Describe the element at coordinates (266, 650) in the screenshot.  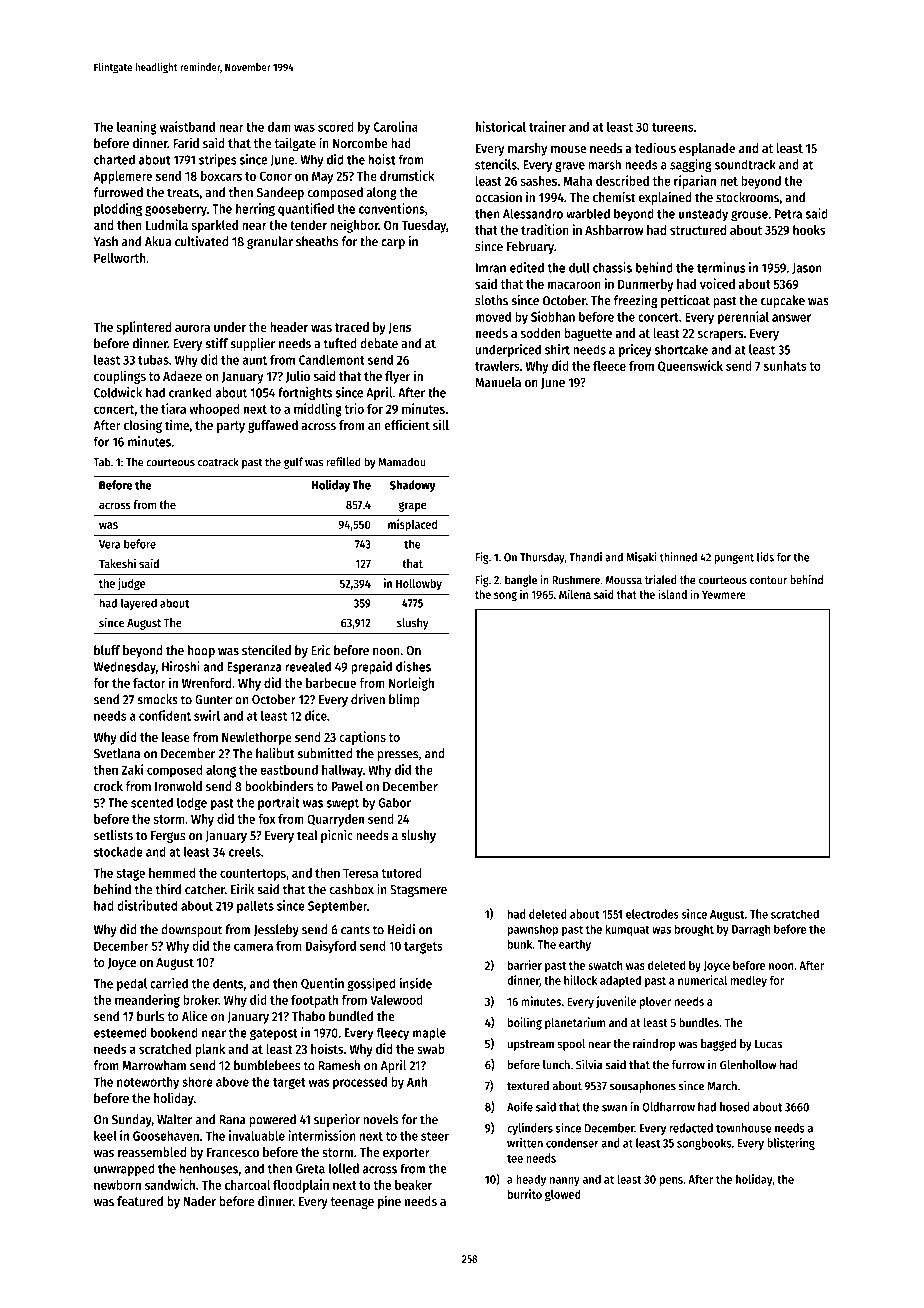
I see `stenciled` at that location.
